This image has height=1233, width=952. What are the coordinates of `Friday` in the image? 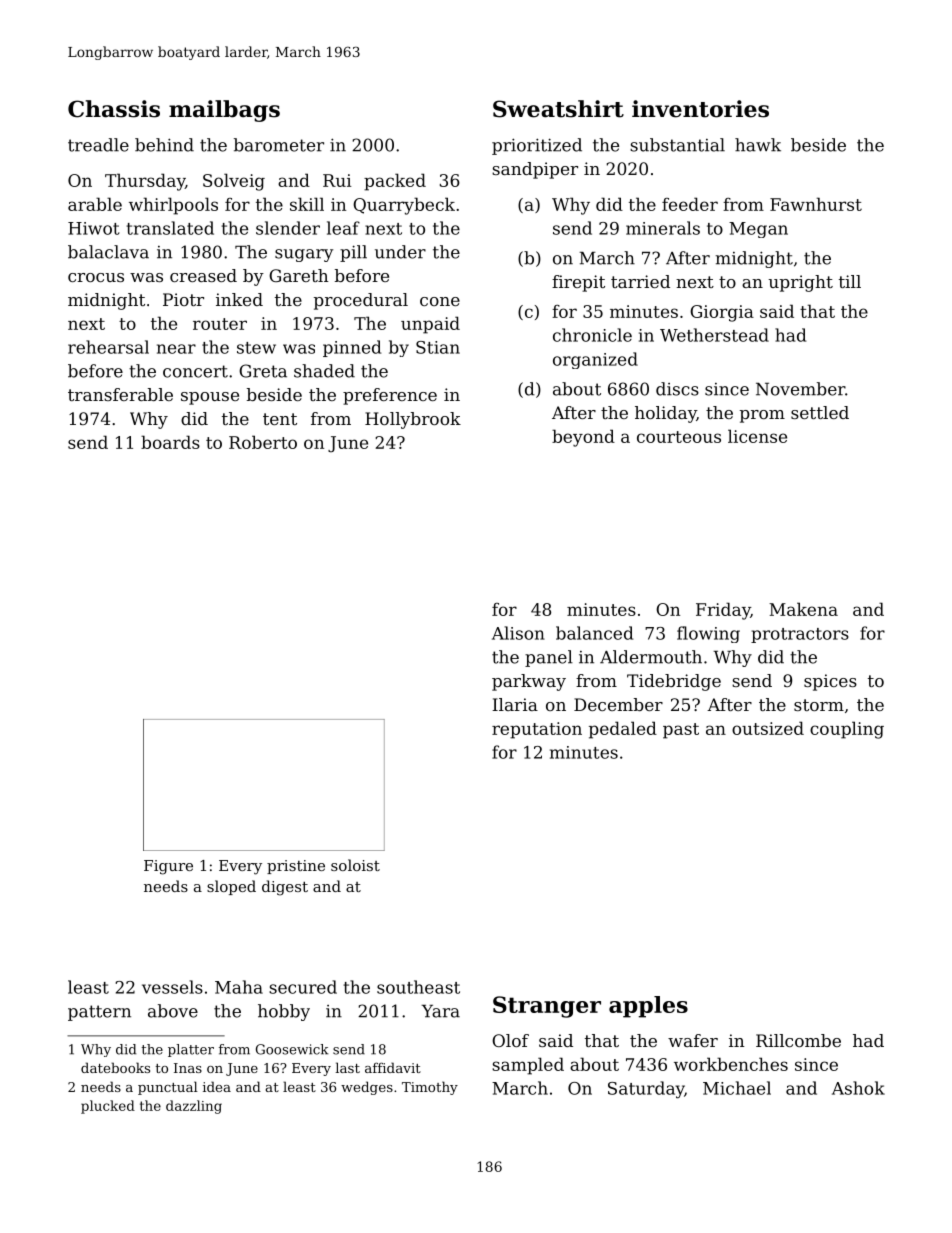 It's located at (723, 611).
